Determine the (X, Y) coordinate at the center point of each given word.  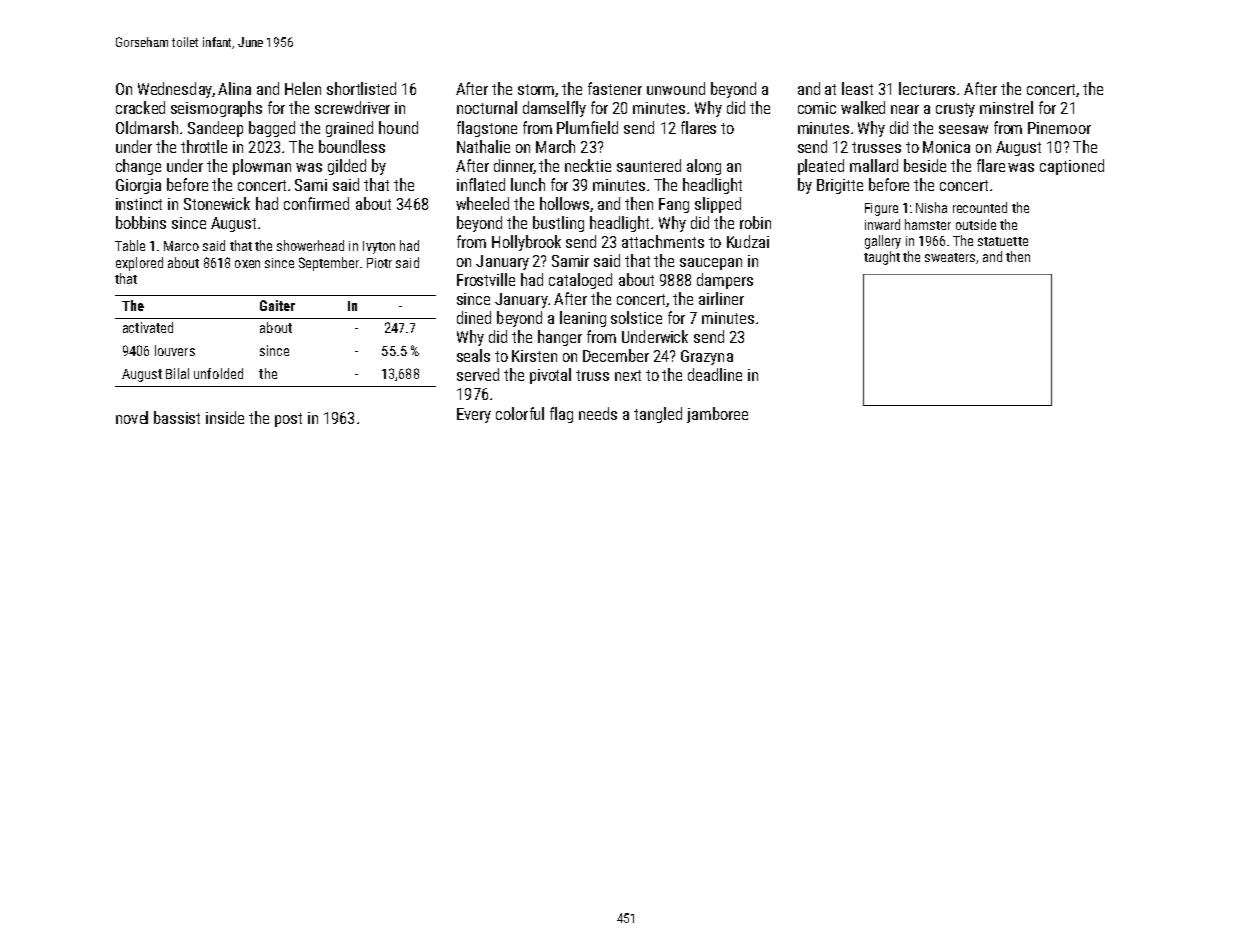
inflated (481, 184)
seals (473, 355)
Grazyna (707, 357)
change (138, 167)
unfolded (218, 373)
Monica (946, 147)
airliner (721, 298)
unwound (676, 88)
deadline (715, 374)
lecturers (927, 88)
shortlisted (361, 88)
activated (148, 327)
